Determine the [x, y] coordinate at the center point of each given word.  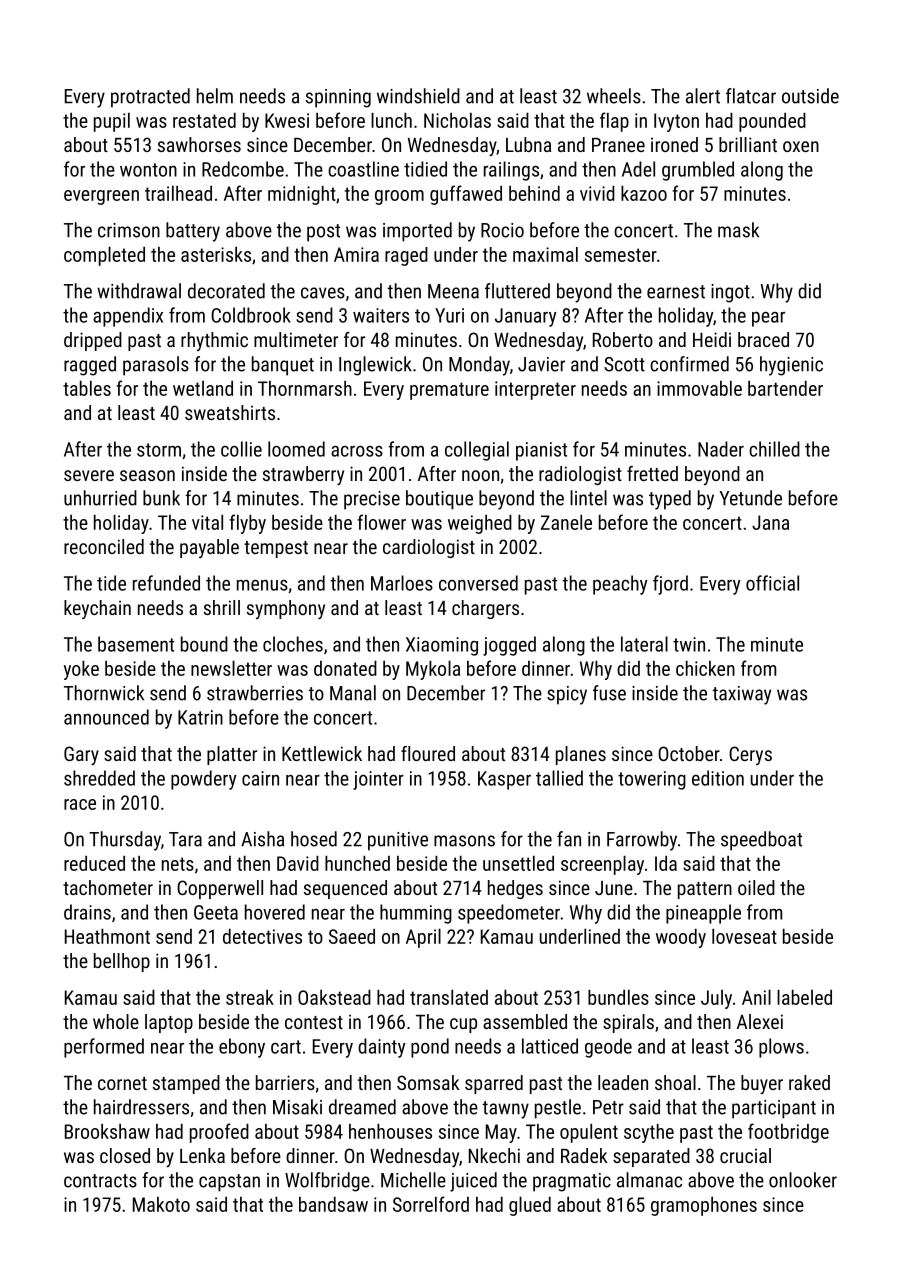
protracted [150, 98]
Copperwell [220, 889]
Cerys [750, 755]
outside [810, 96]
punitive [398, 841]
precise [372, 500]
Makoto [161, 1204]
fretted [652, 473]
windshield [418, 96]
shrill [222, 607]
